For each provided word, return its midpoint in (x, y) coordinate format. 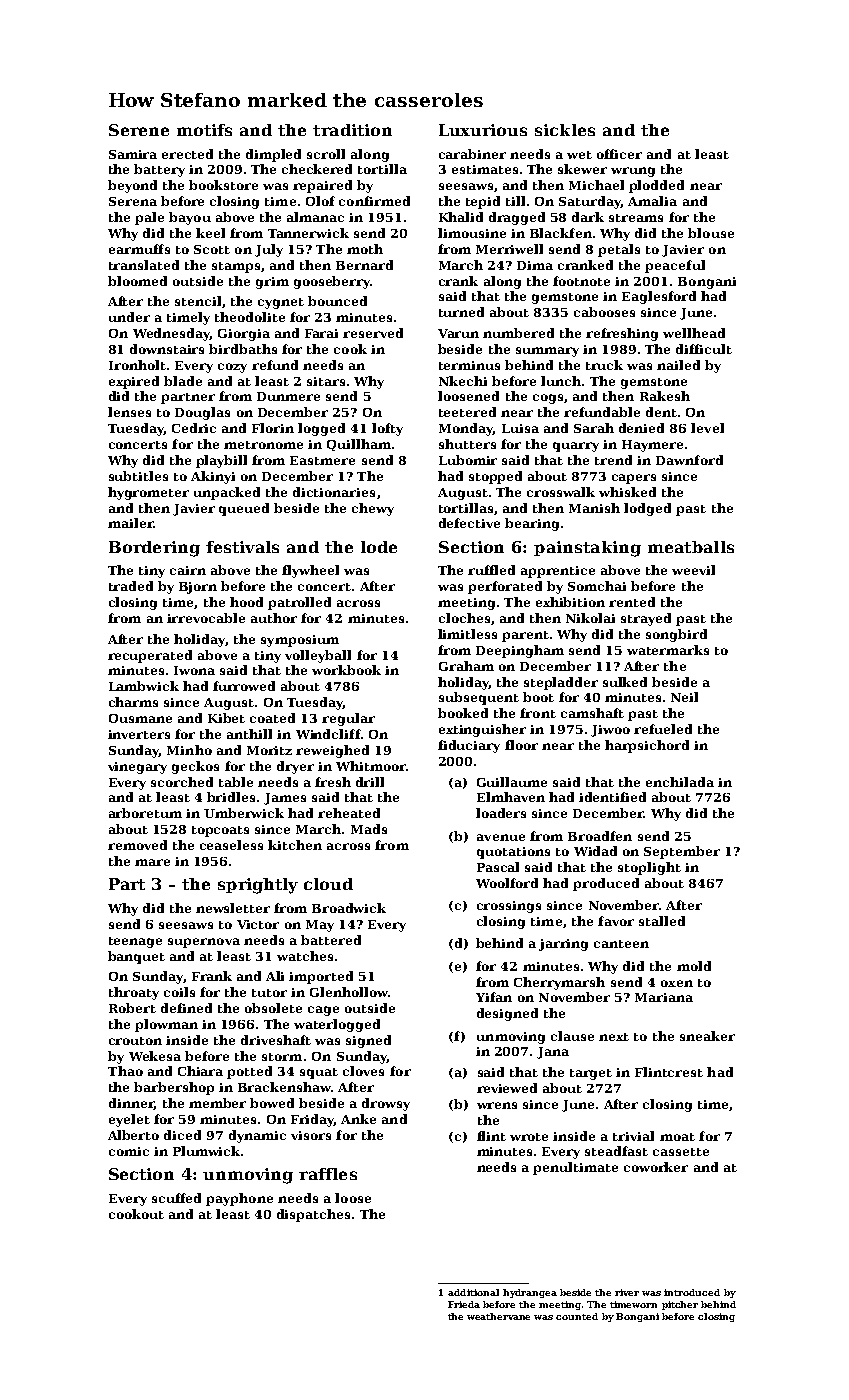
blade (183, 381)
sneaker (707, 1036)
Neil (684, 697)
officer (619, 154)
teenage (135, 942)
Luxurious (483, 130)
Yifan (494, 997)
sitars (326, 381)
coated (272, 718)
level (707, 428)
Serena (133, 201)
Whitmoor (371, 766)
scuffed (176, 1198)
